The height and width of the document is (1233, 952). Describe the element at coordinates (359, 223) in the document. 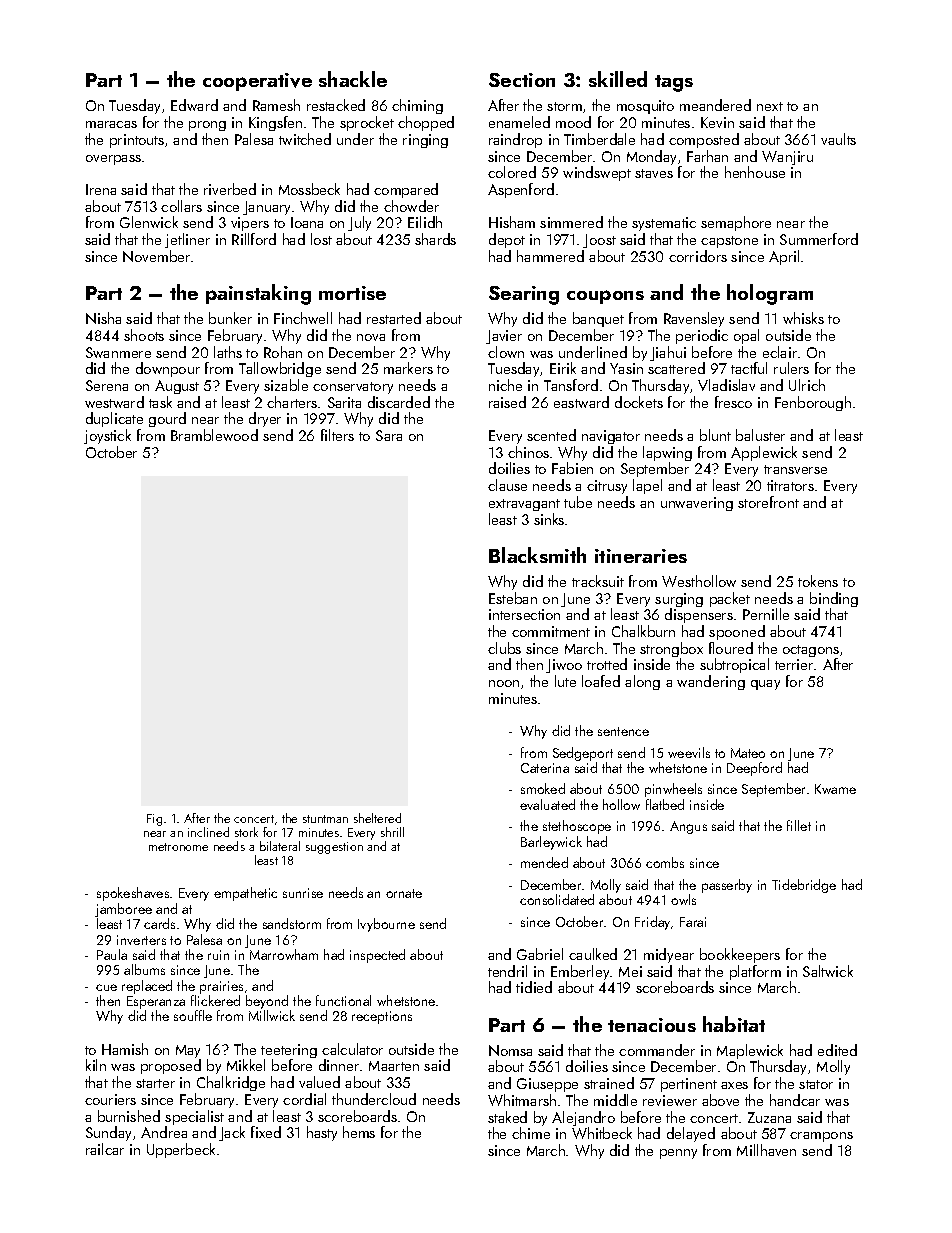

I see `July` at that location.
